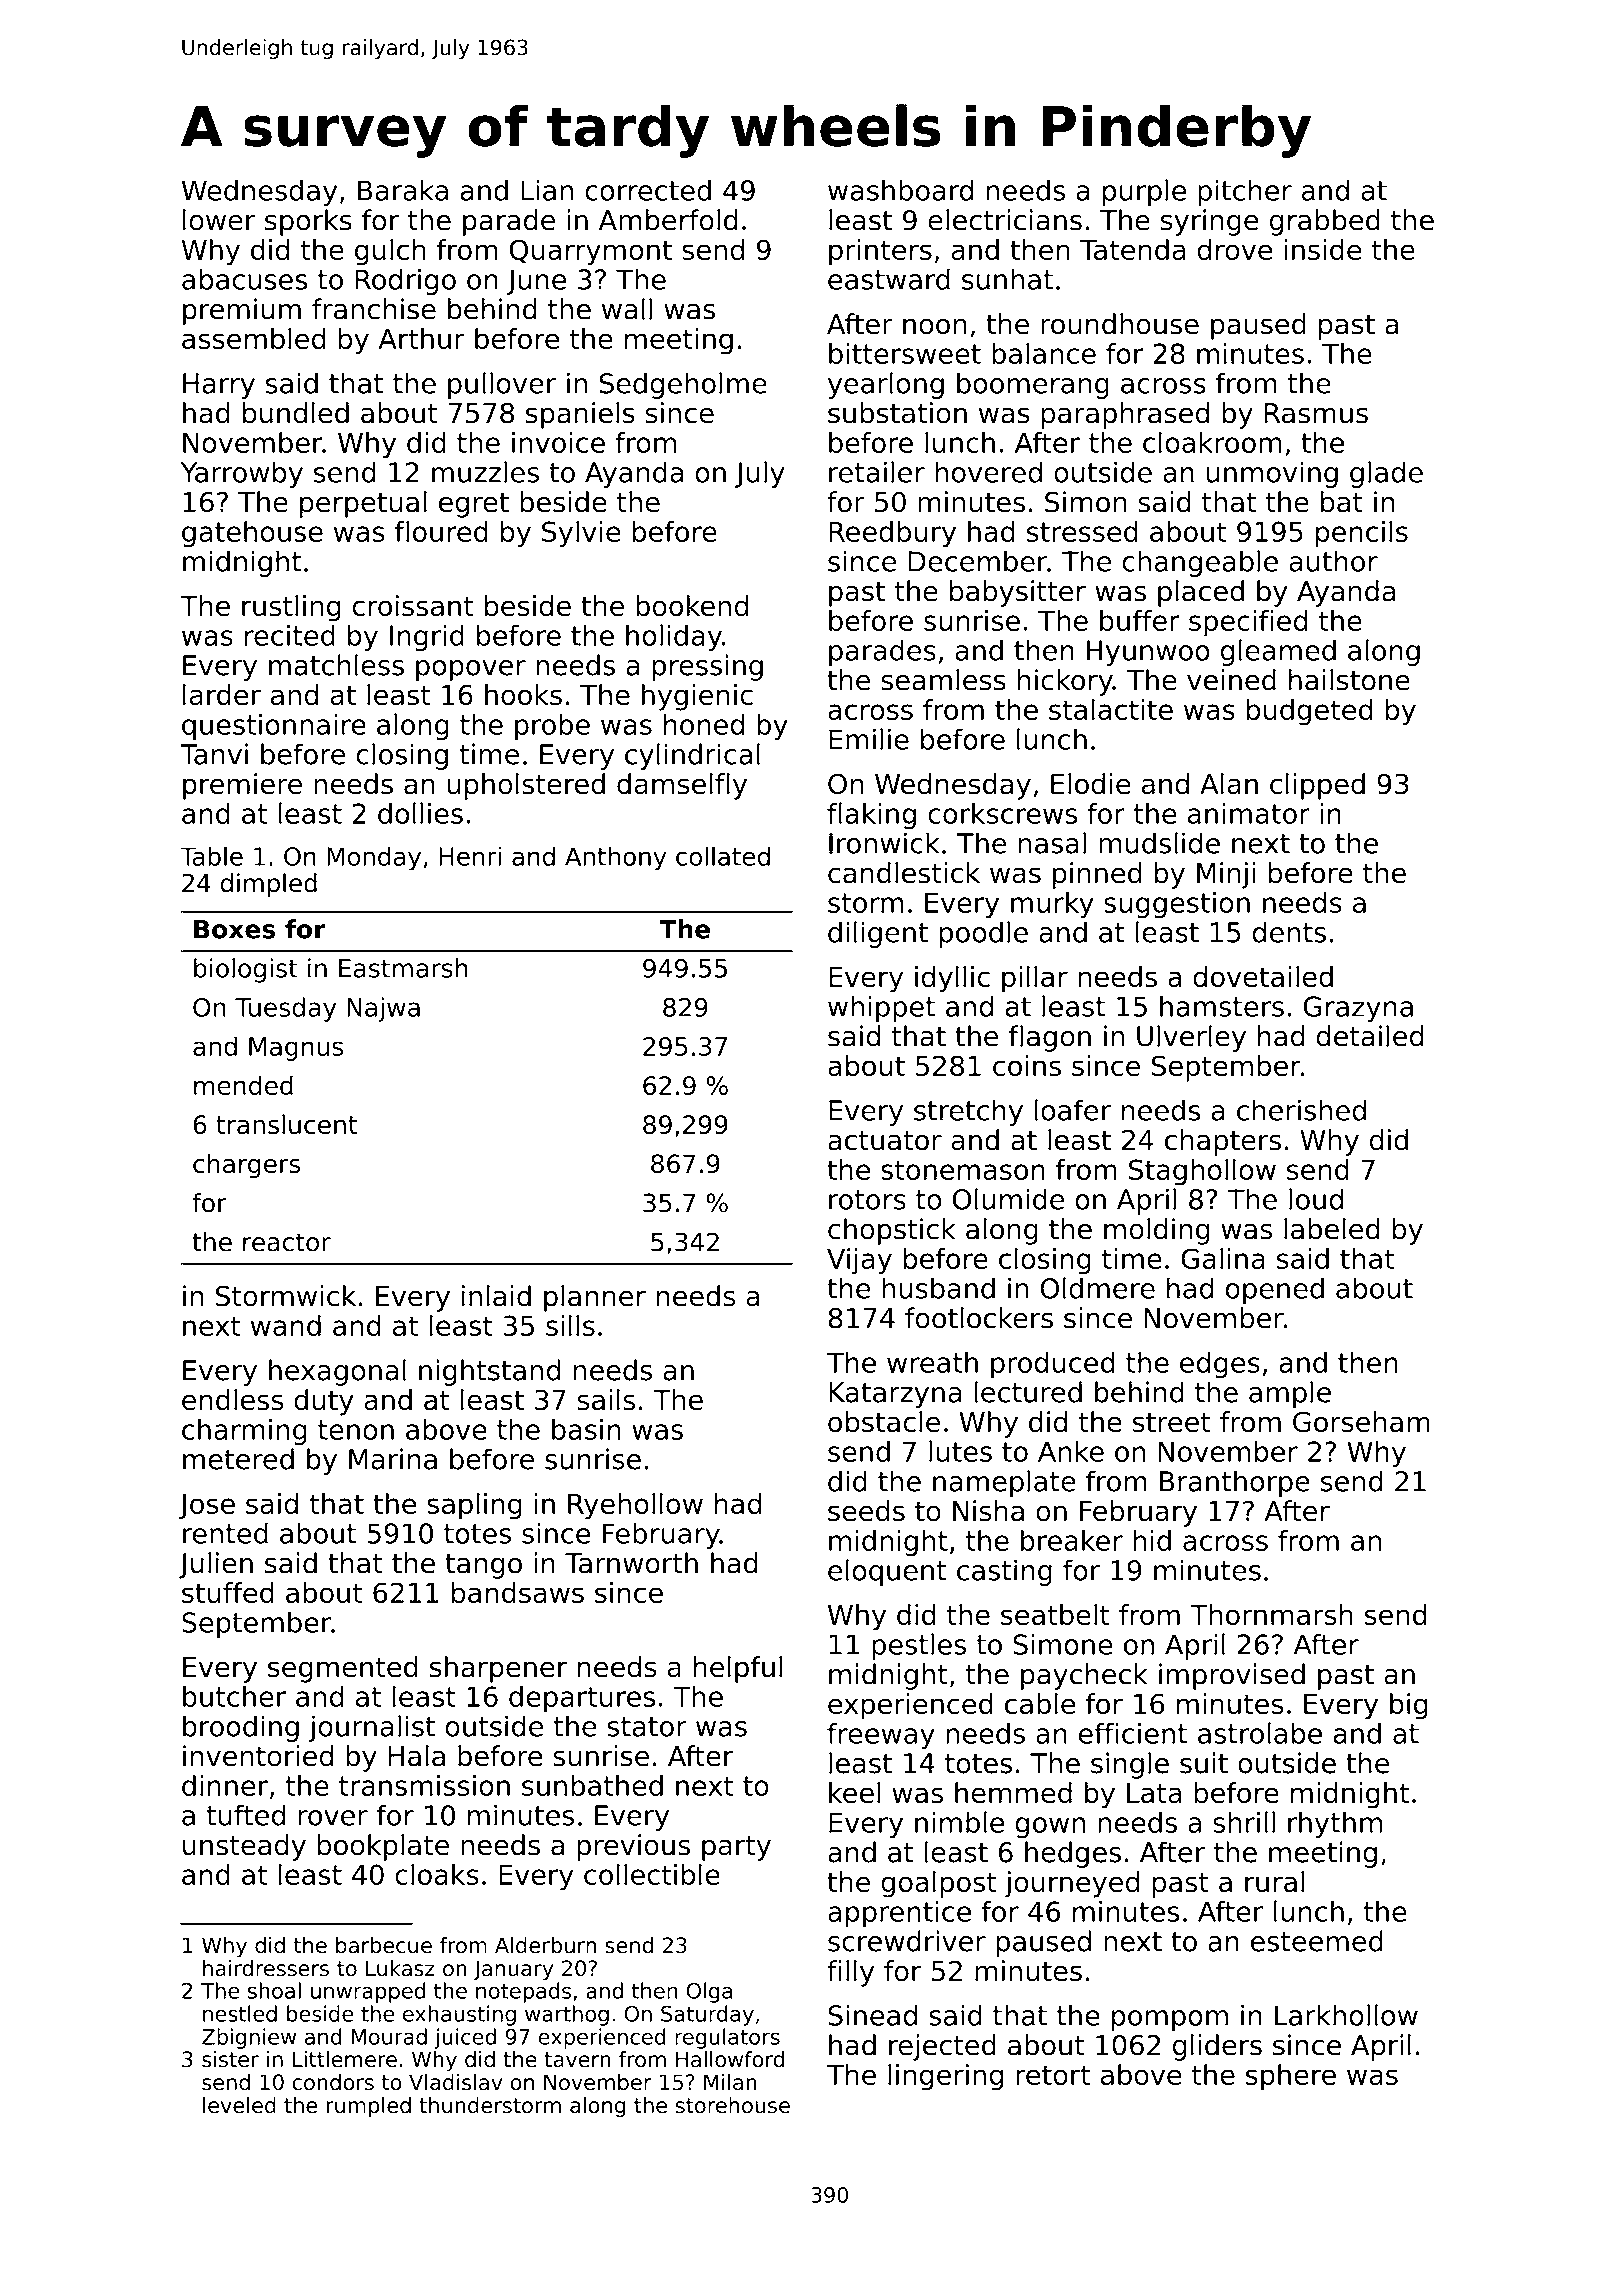 The image size is (1620, 2292). Describe the element at coordinates (285, 1009) in the screenshot. I see `Tuesday` at that location.
